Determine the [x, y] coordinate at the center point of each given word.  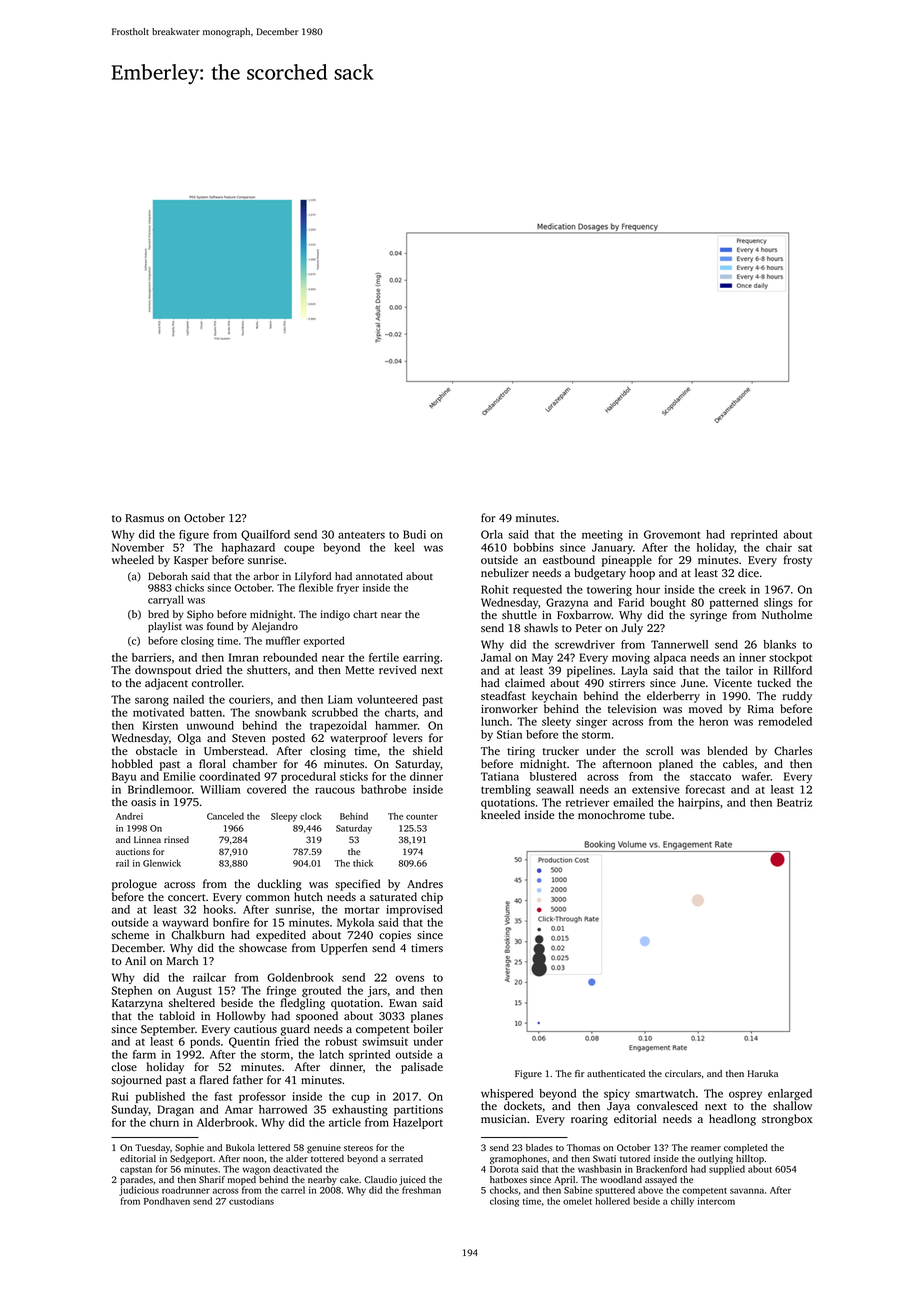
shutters [267, 669]
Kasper [191, 561]
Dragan [175, 1110]
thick [363, 863]
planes [427, 1017]
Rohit [495, 589]
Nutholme [787, 614]
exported [324, 641]
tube [660, 814]
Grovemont [672, 534]
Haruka [763, 1073]
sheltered [192, 1002]
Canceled [225, 816]
